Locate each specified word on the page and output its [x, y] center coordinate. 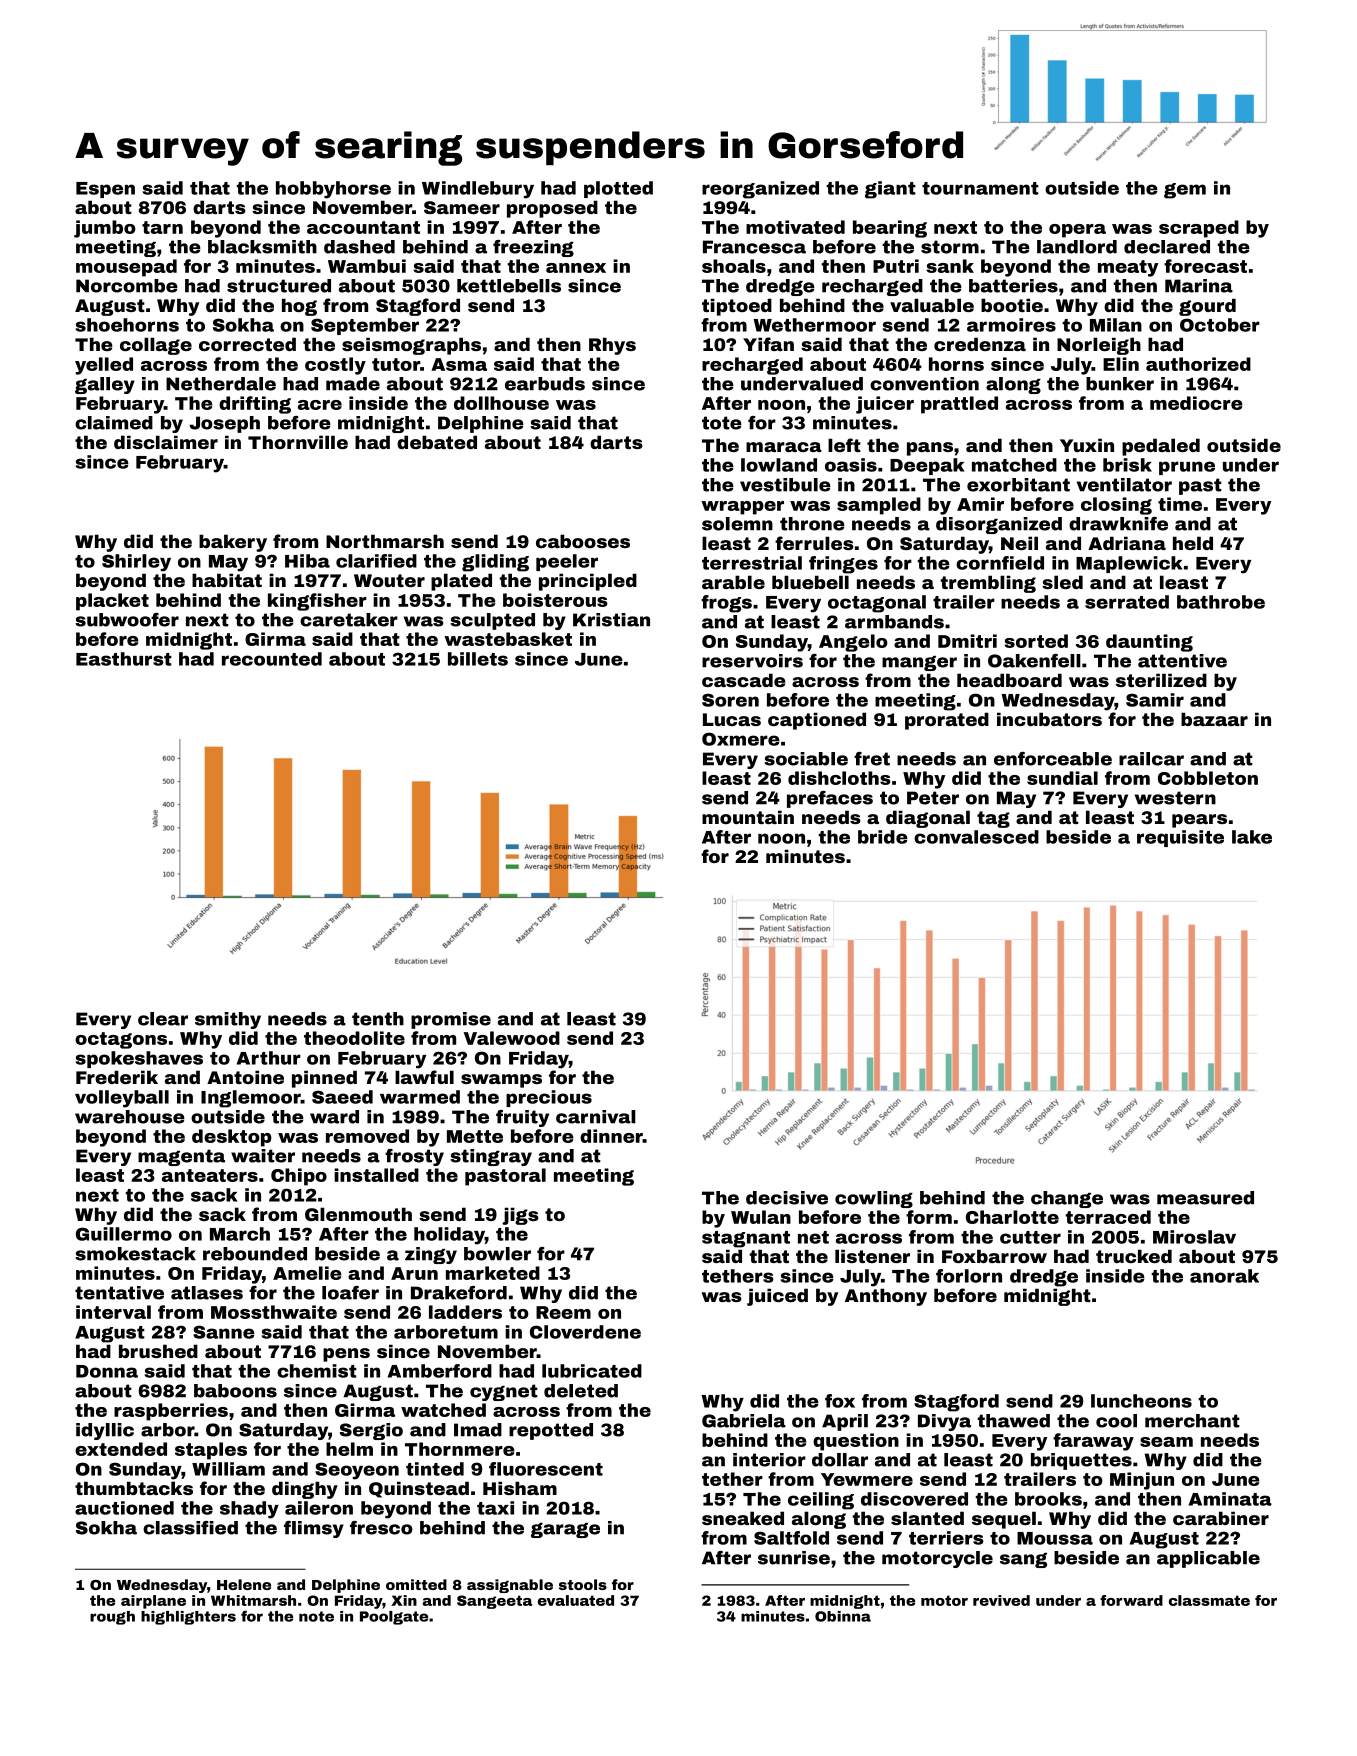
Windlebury [478, 190]
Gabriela [744, 1421]
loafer [350, 1293]
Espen [105, 190]
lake [1252, 837]
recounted [272, 659]
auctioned [124, 1508]
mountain [748, 817]
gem [1185, 191]
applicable [1208, 1559]
